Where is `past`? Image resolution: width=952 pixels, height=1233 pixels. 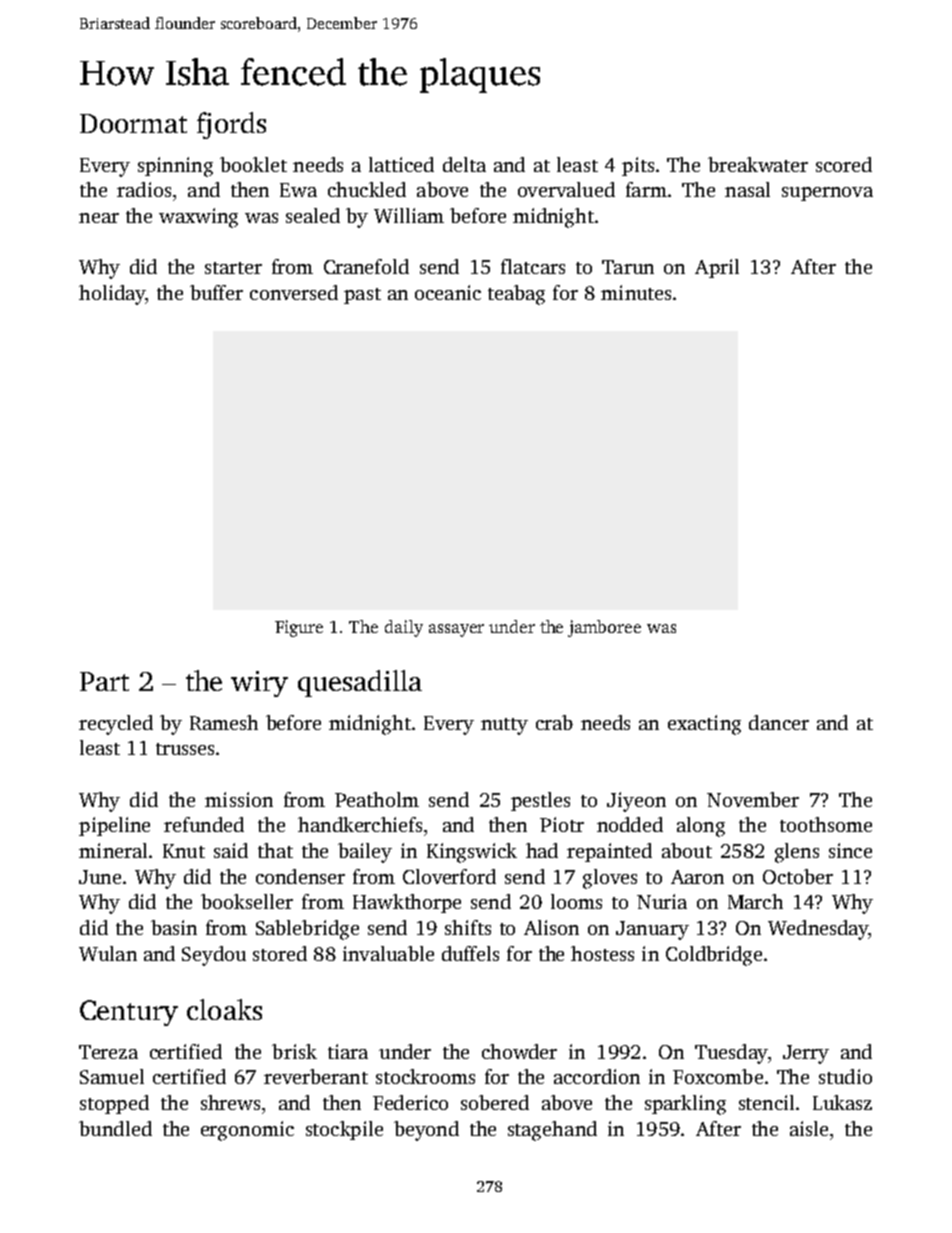 past is located at coordinates (362, 296).
